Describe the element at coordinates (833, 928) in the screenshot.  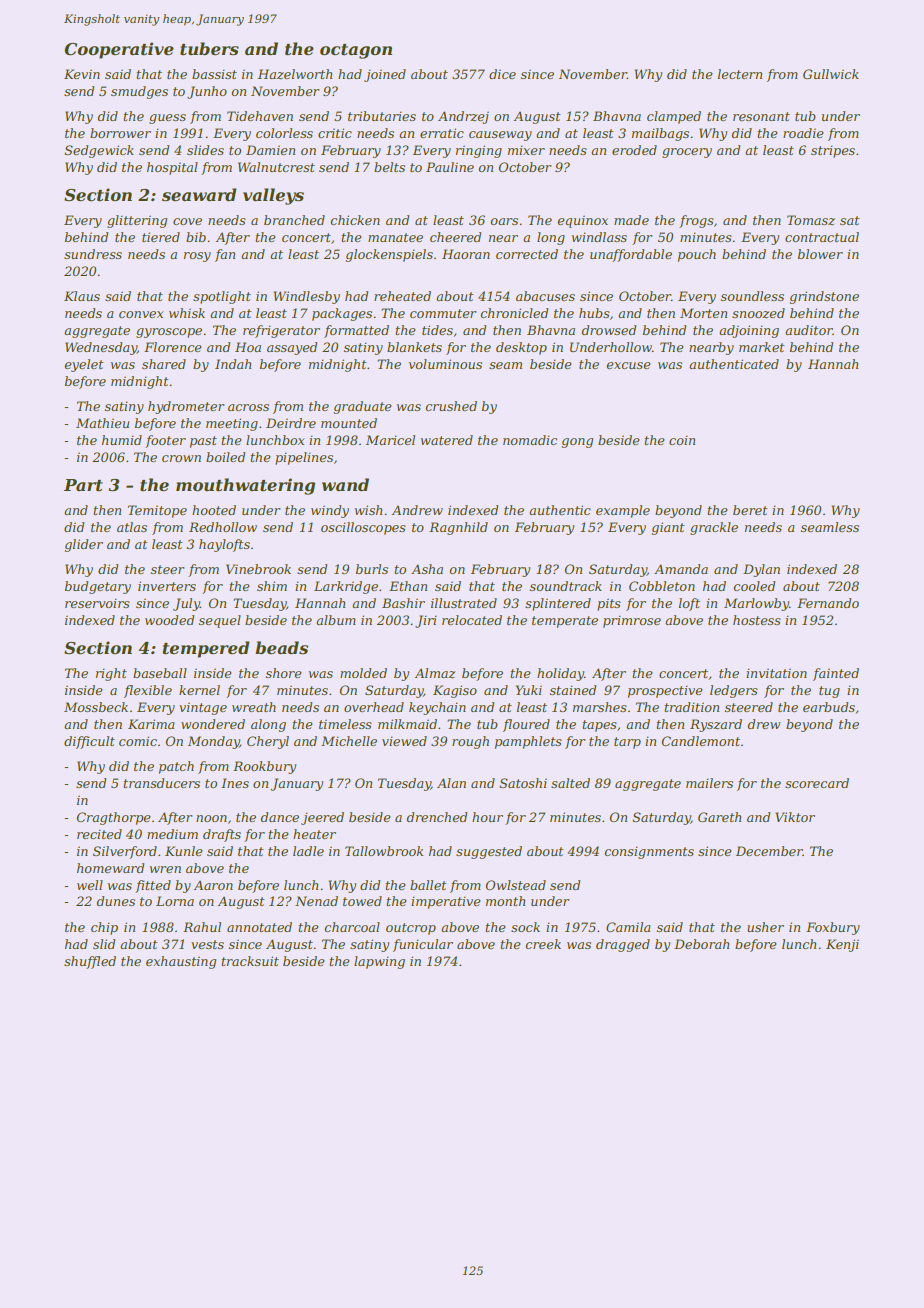
I see `Foxbury` at that location.
